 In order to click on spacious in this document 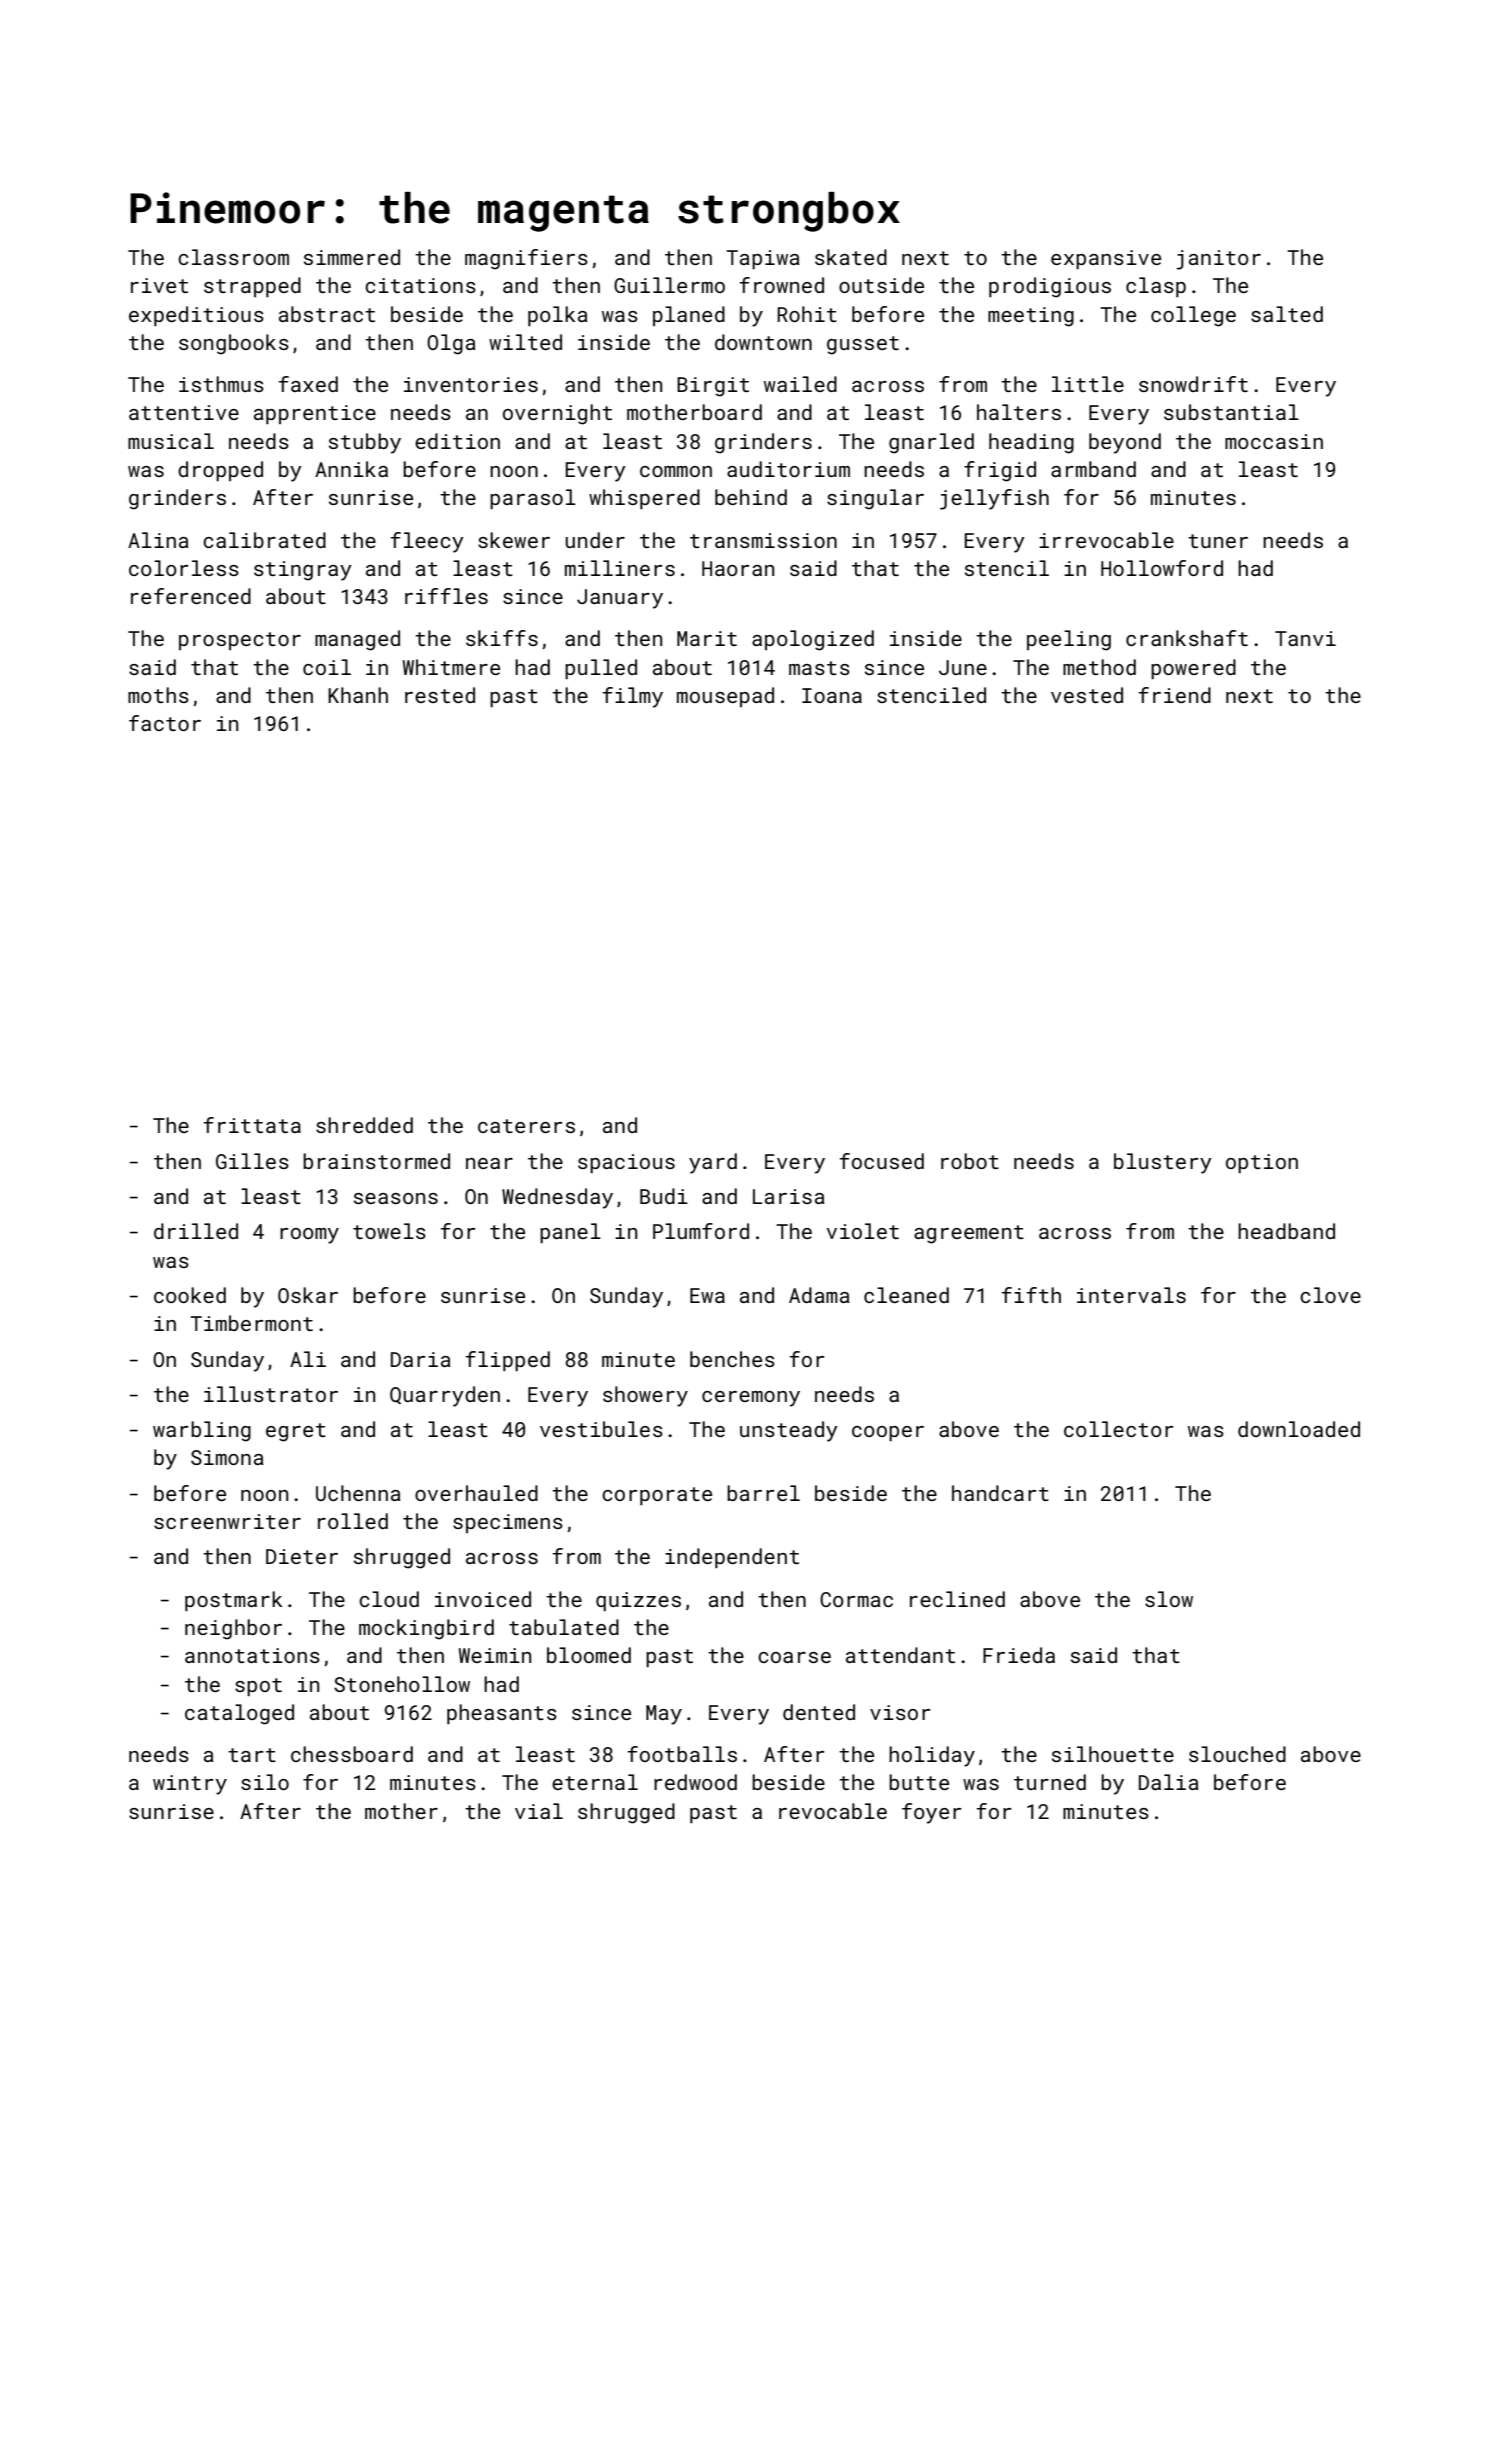, I will do `click(626, 1163)`.
